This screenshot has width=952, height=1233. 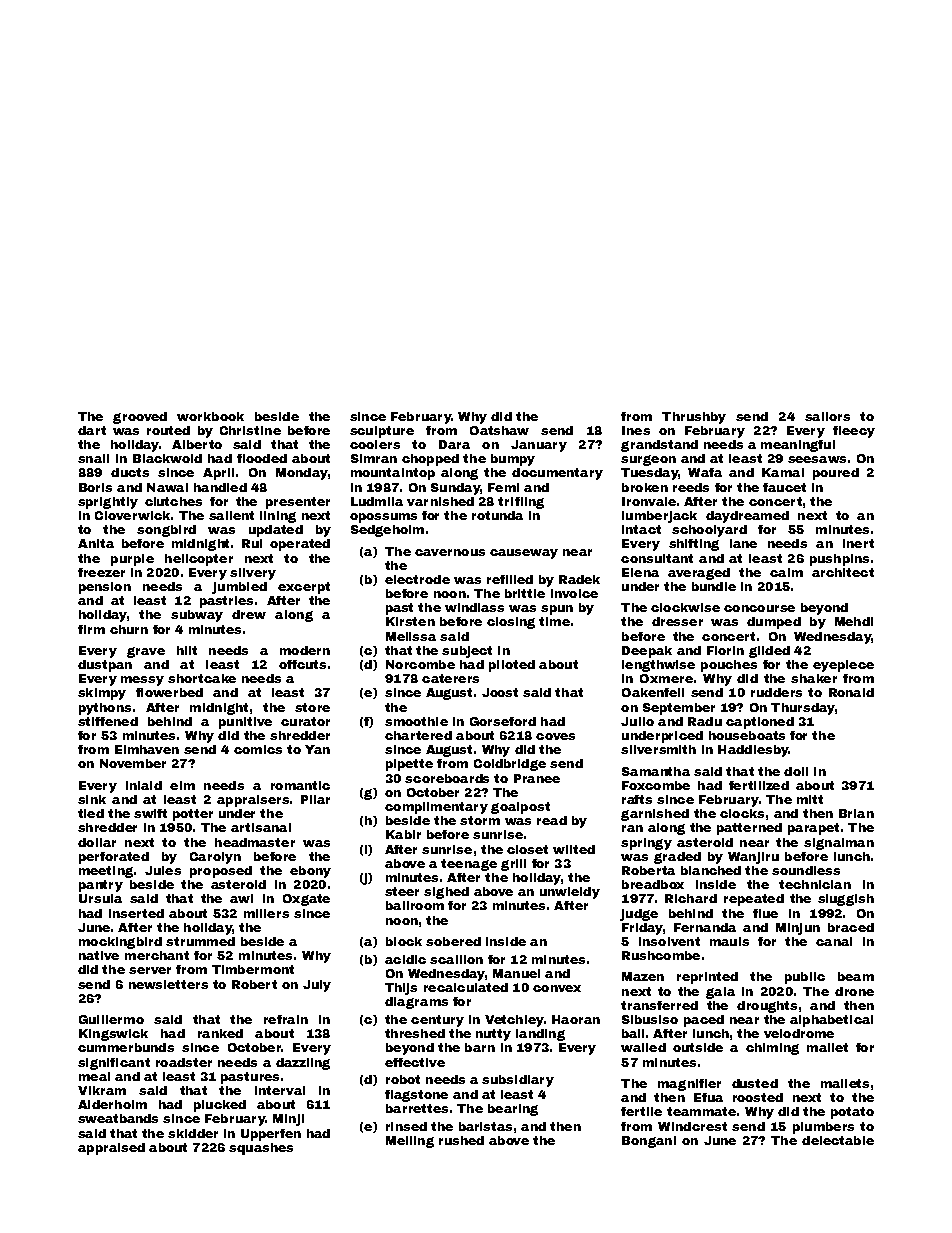 I want to click on potato, so click(x=852, y=1113).
